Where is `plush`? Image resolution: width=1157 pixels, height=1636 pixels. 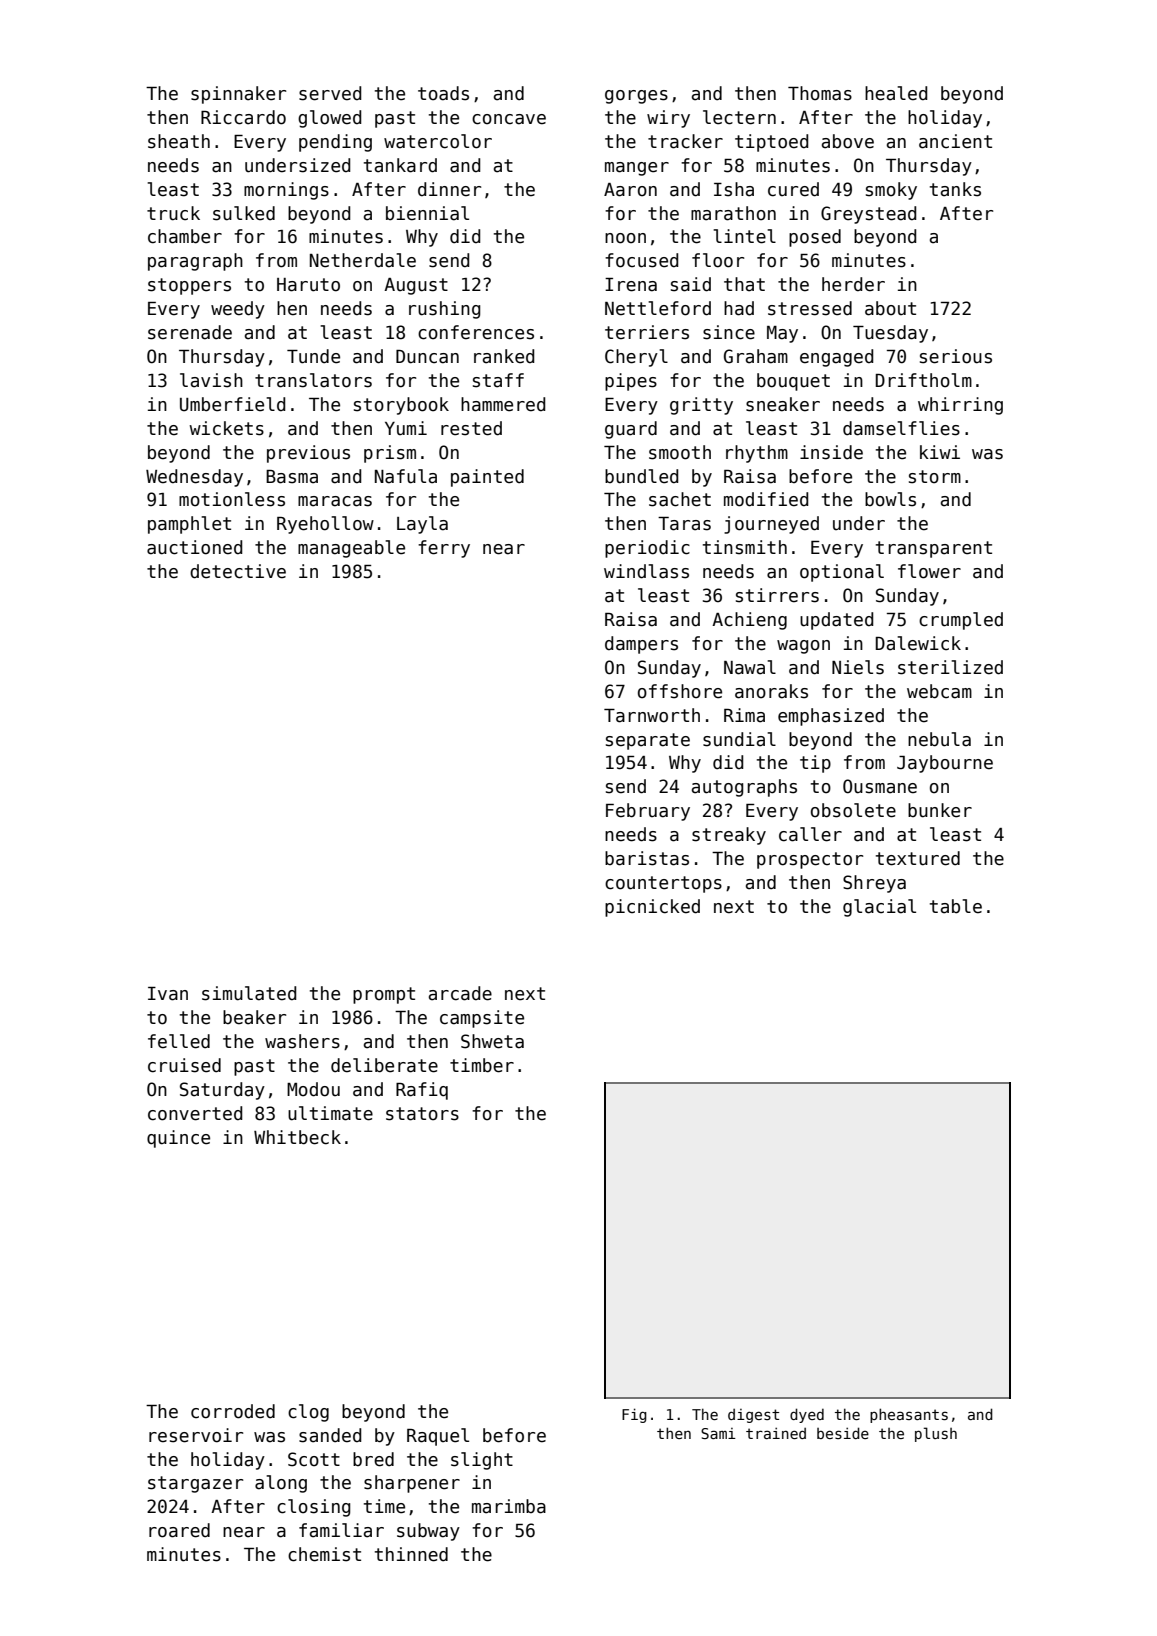
plush is located at coordinates (936, 1434).
